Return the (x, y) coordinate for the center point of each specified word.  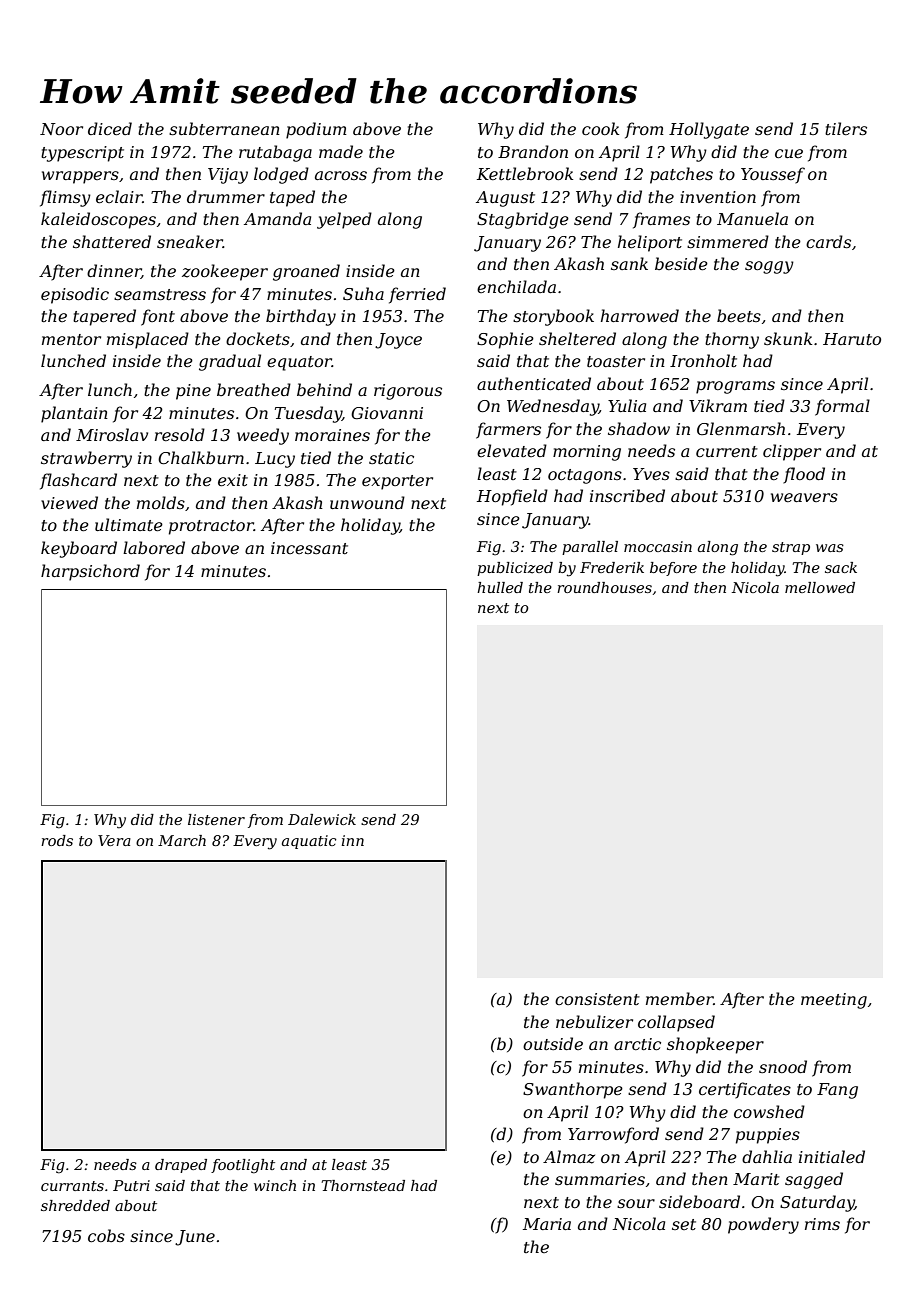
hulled (500, 587)
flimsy (65, 198)
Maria (547, 1224)
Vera (114, 840)
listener (216, 819)
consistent (597, 999)
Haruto (852, 339)
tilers (846, 128)
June (195, 1238)
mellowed (820, 587)
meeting (834, 1001)
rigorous (408, 392)
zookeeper (225, 272)
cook (600, 128)
